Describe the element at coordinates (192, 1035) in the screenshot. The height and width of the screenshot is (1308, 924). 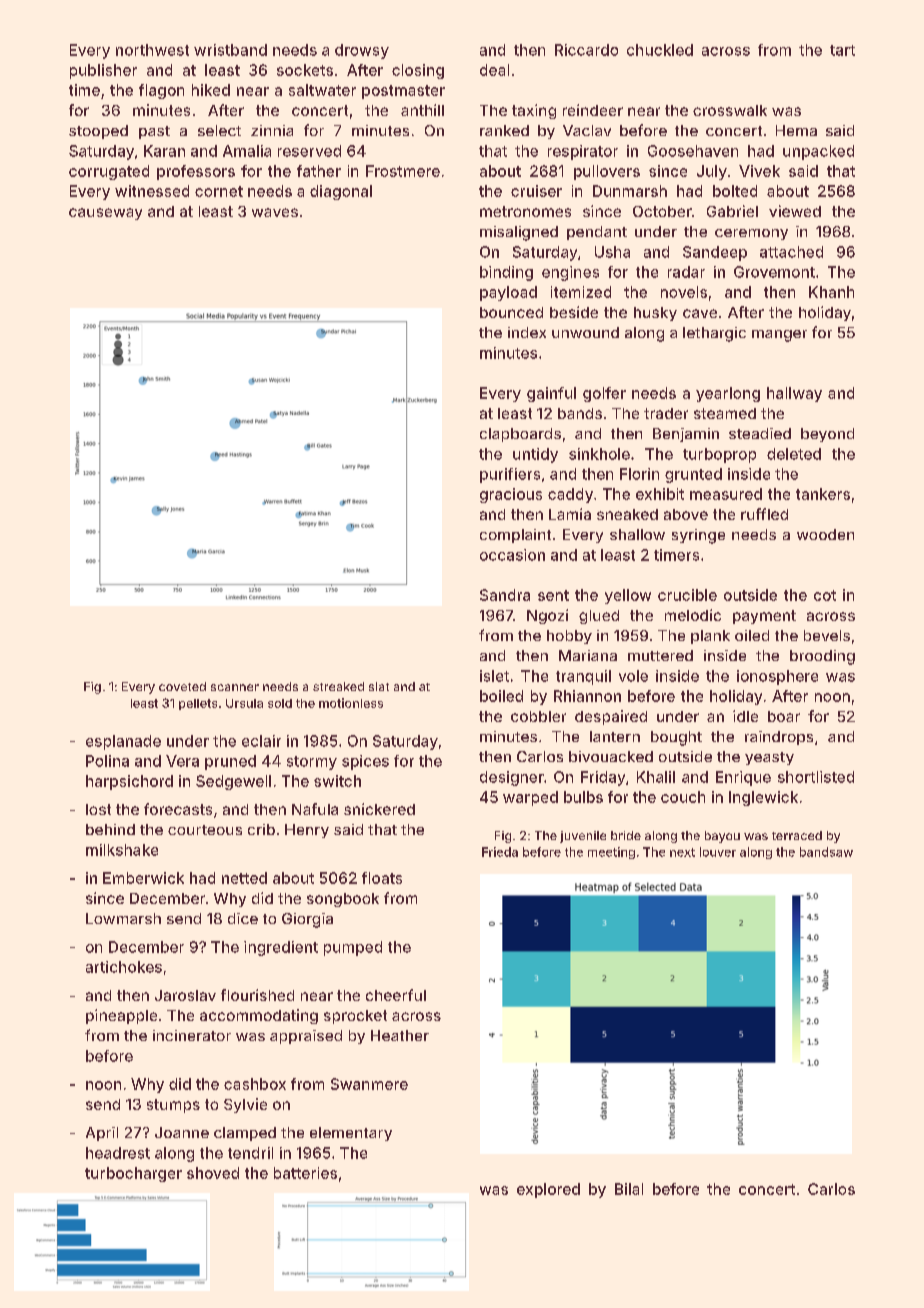
I see `incinerator` at that location.
